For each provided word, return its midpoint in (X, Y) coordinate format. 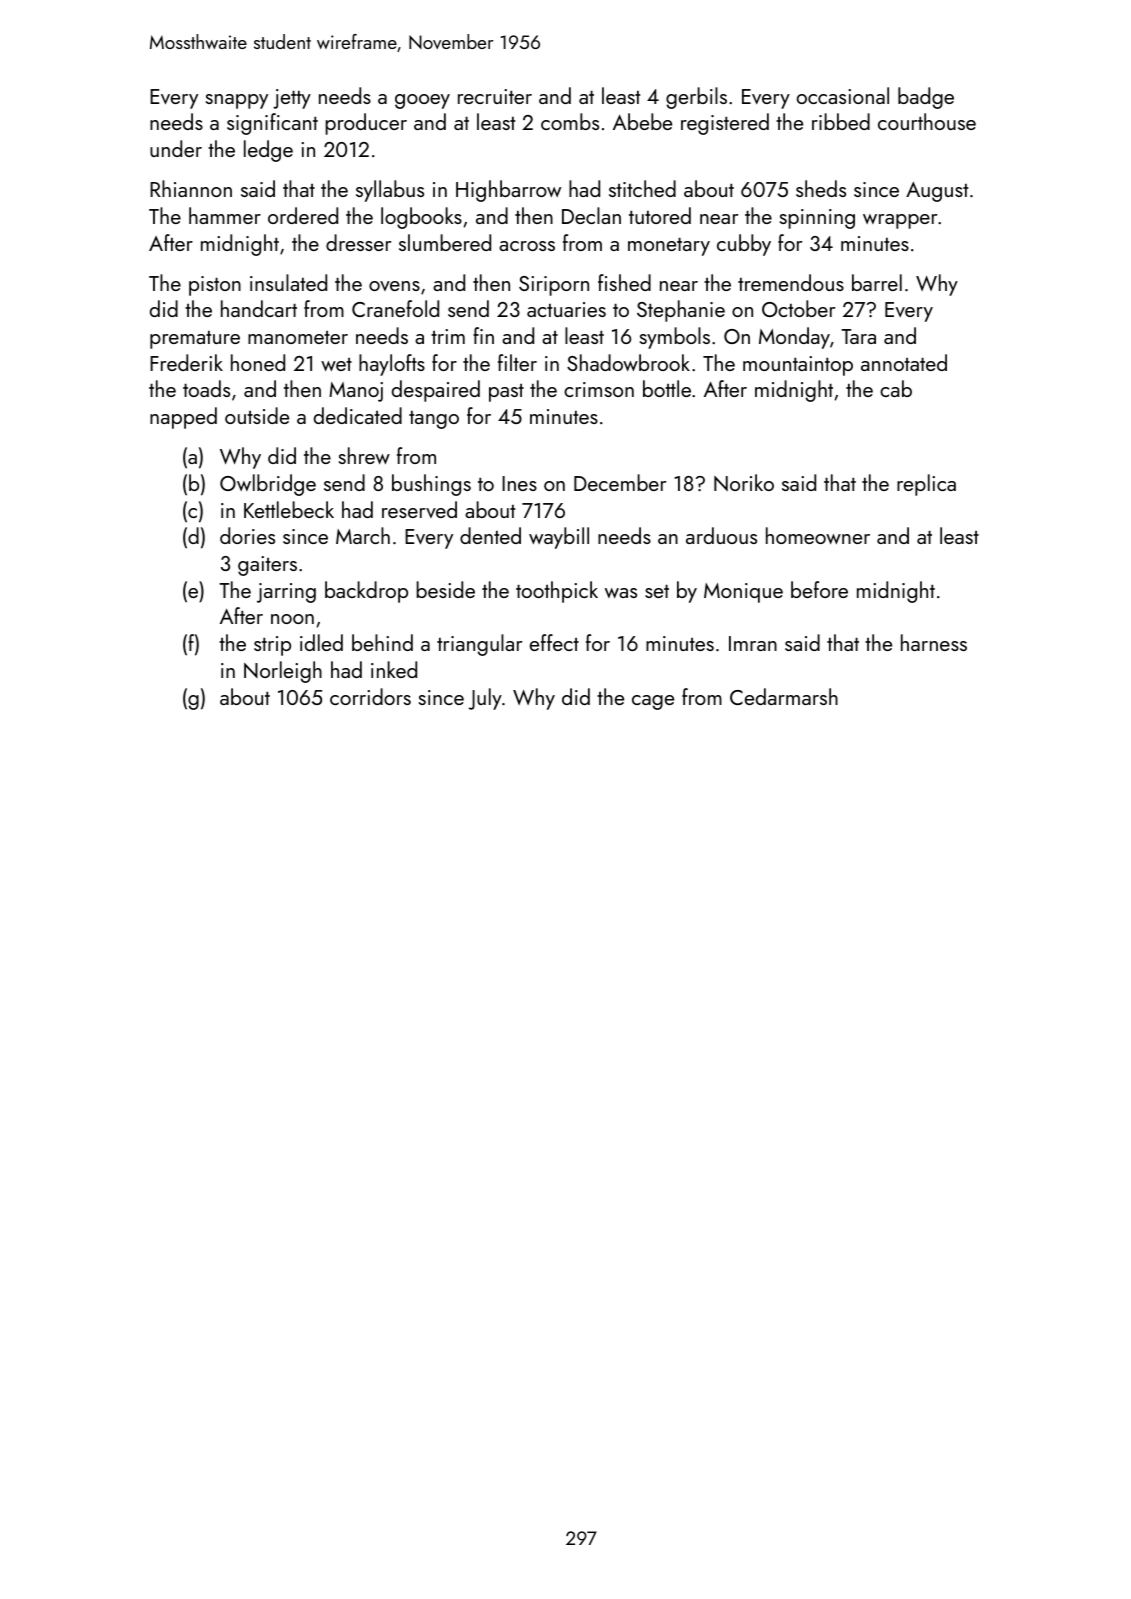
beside (445, 589)
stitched (642, 188)
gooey (422, 101)
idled (321, 642)
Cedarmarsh (784, 696)
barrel (877, 282)
